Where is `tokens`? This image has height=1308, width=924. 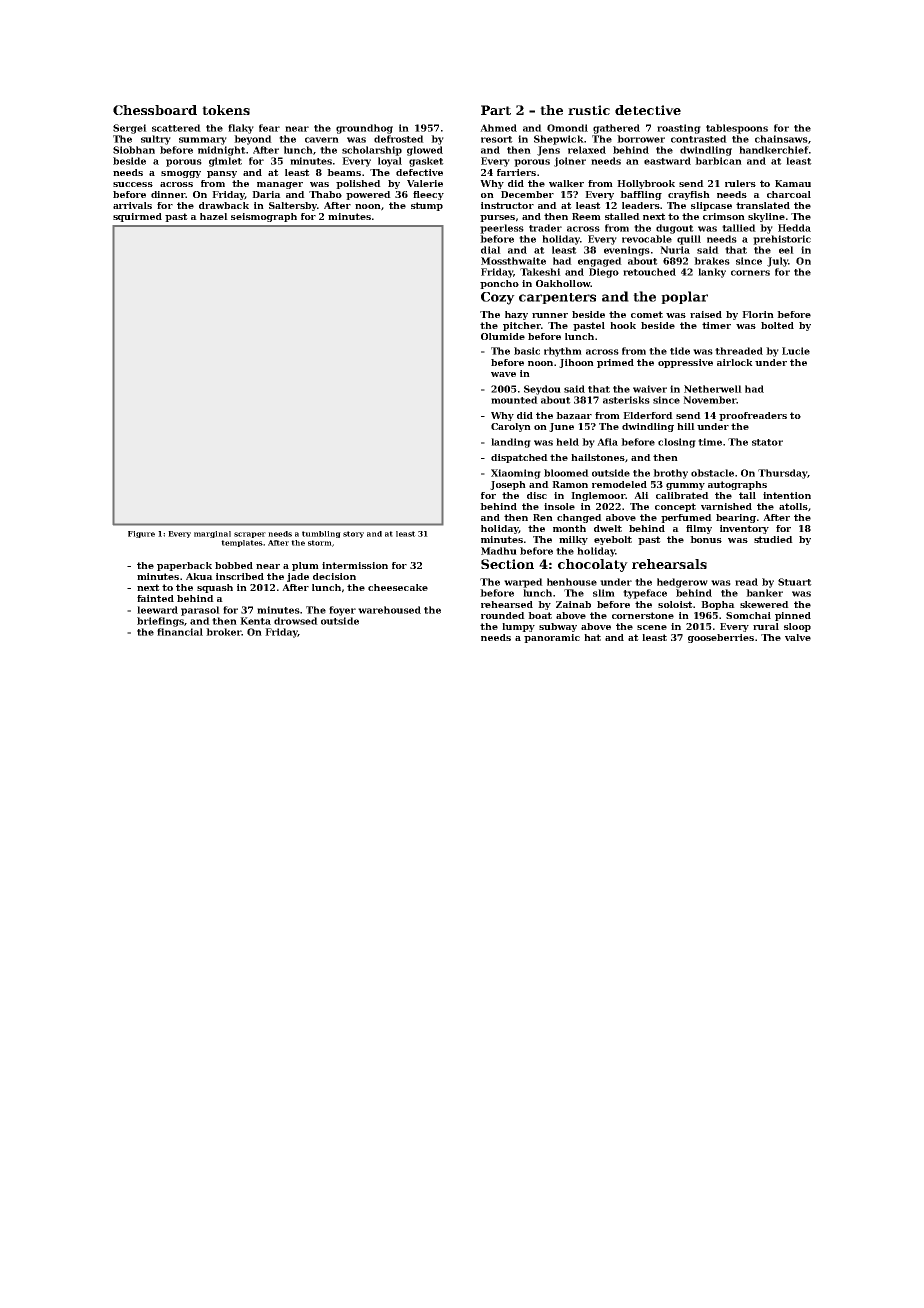 tokens is located at coordinates (226, 110).
